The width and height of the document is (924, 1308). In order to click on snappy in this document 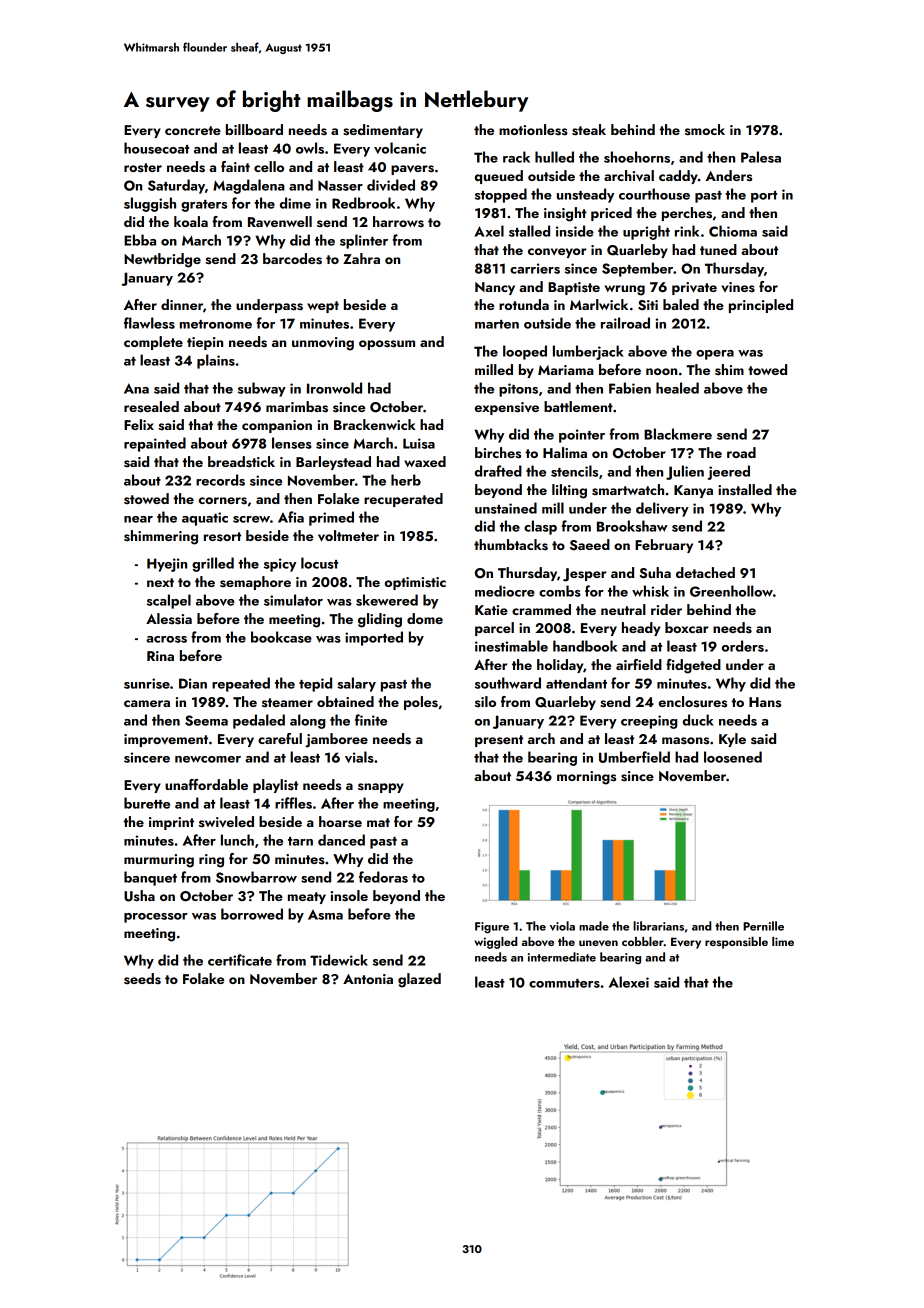, I will do `click(381, 788)`.
